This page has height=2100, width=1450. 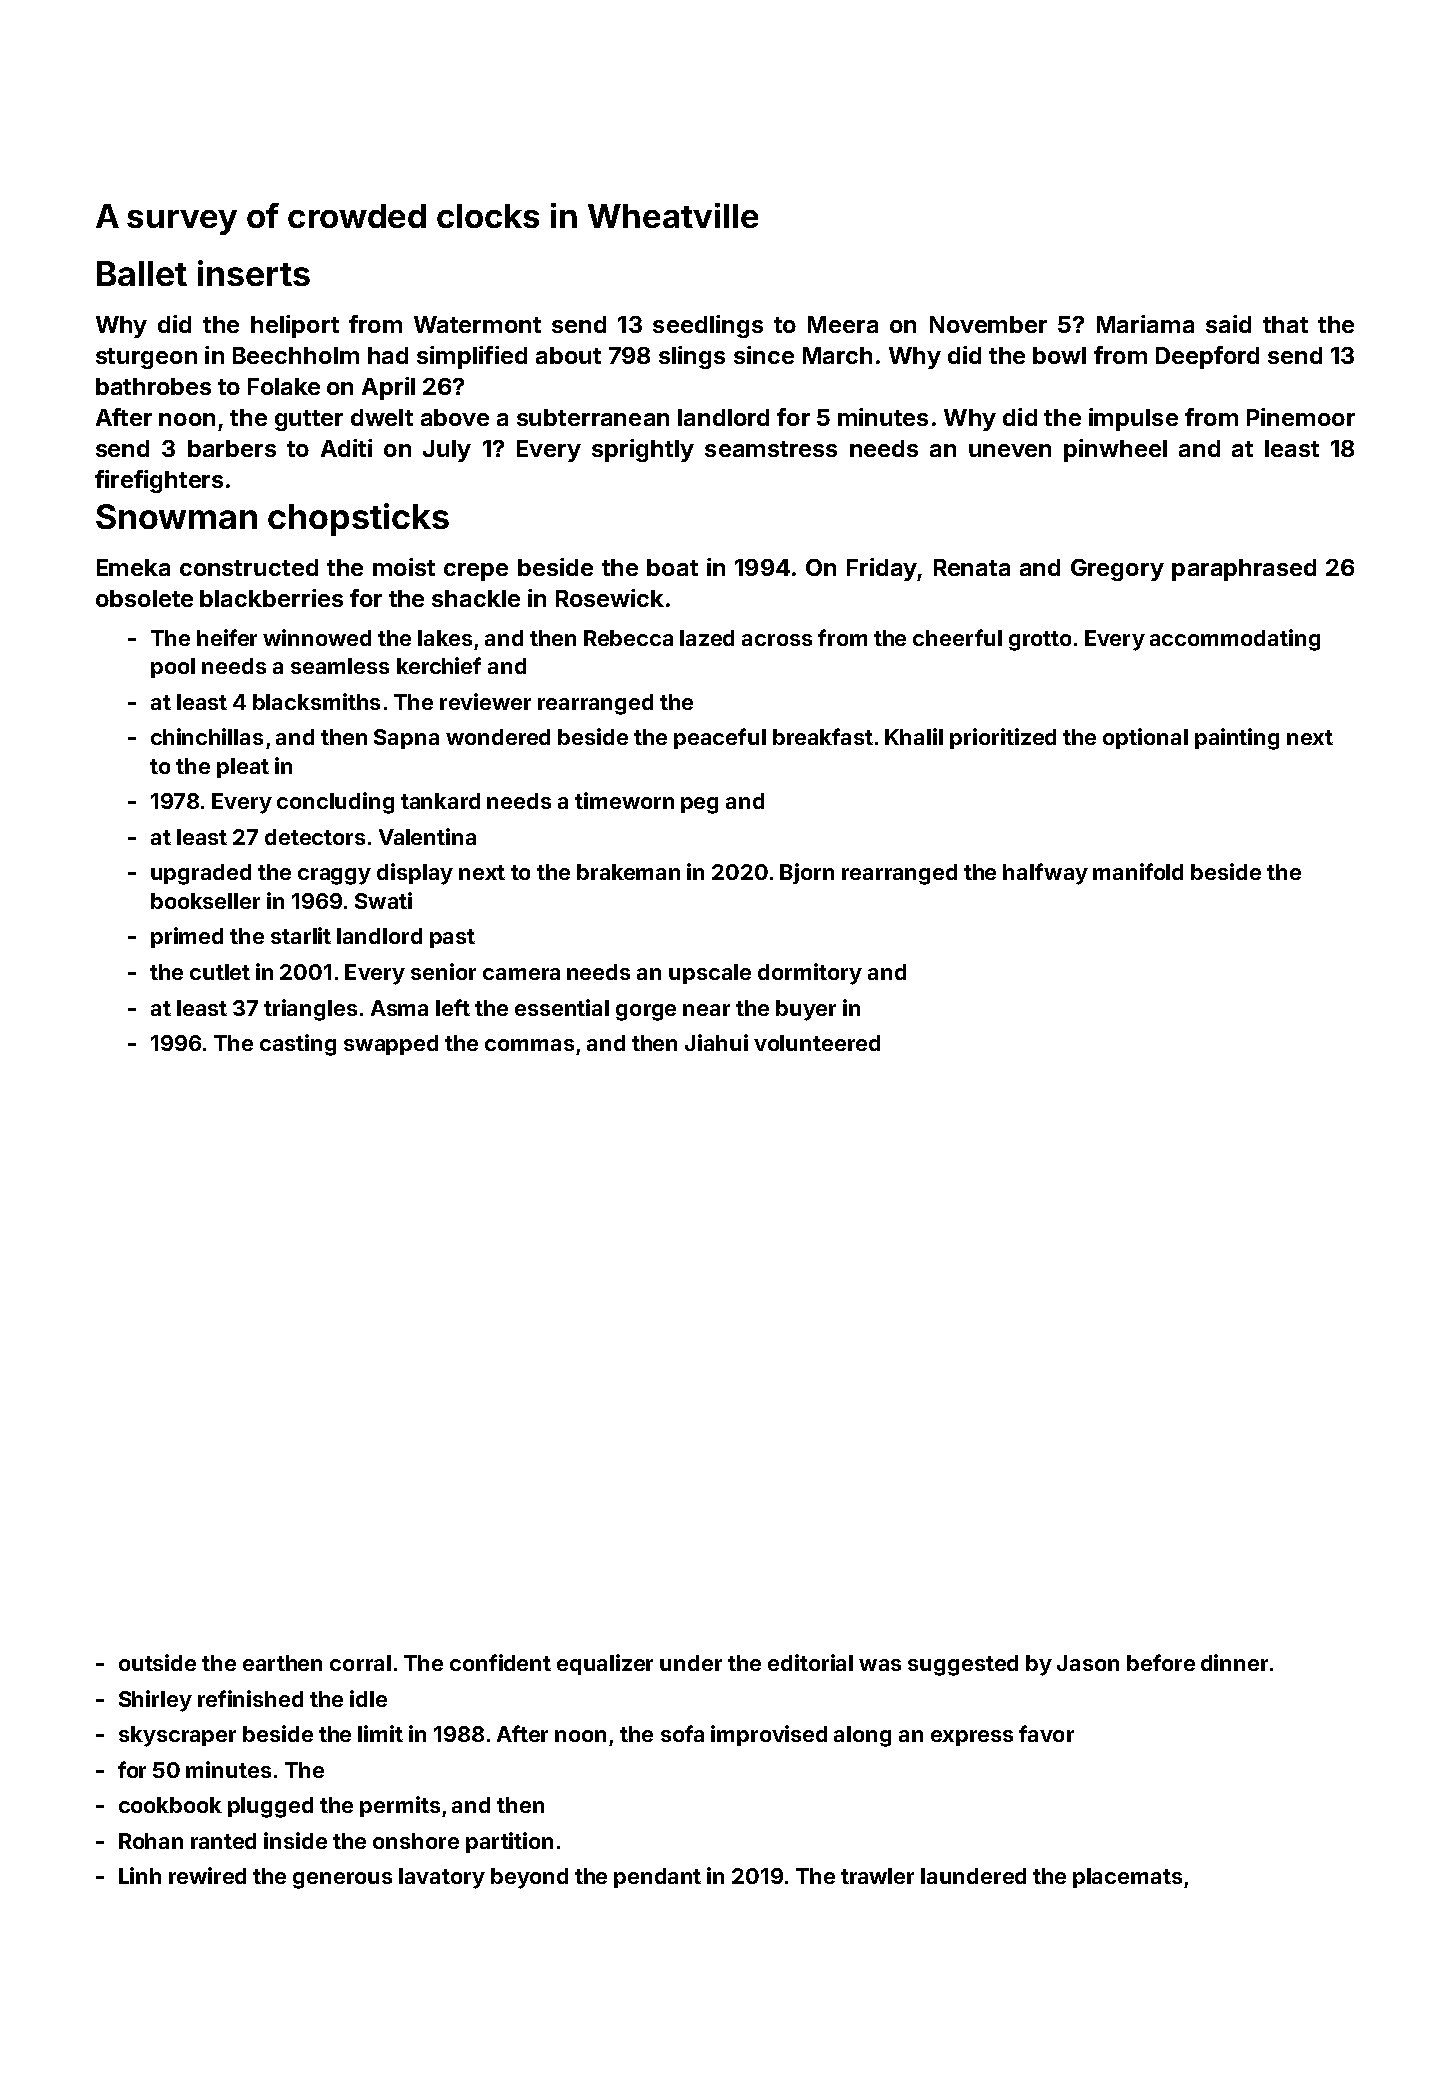 What do you see at coordinates (624, 800) in the page?
I see `timeworn` at bounding box center [624, 800].
